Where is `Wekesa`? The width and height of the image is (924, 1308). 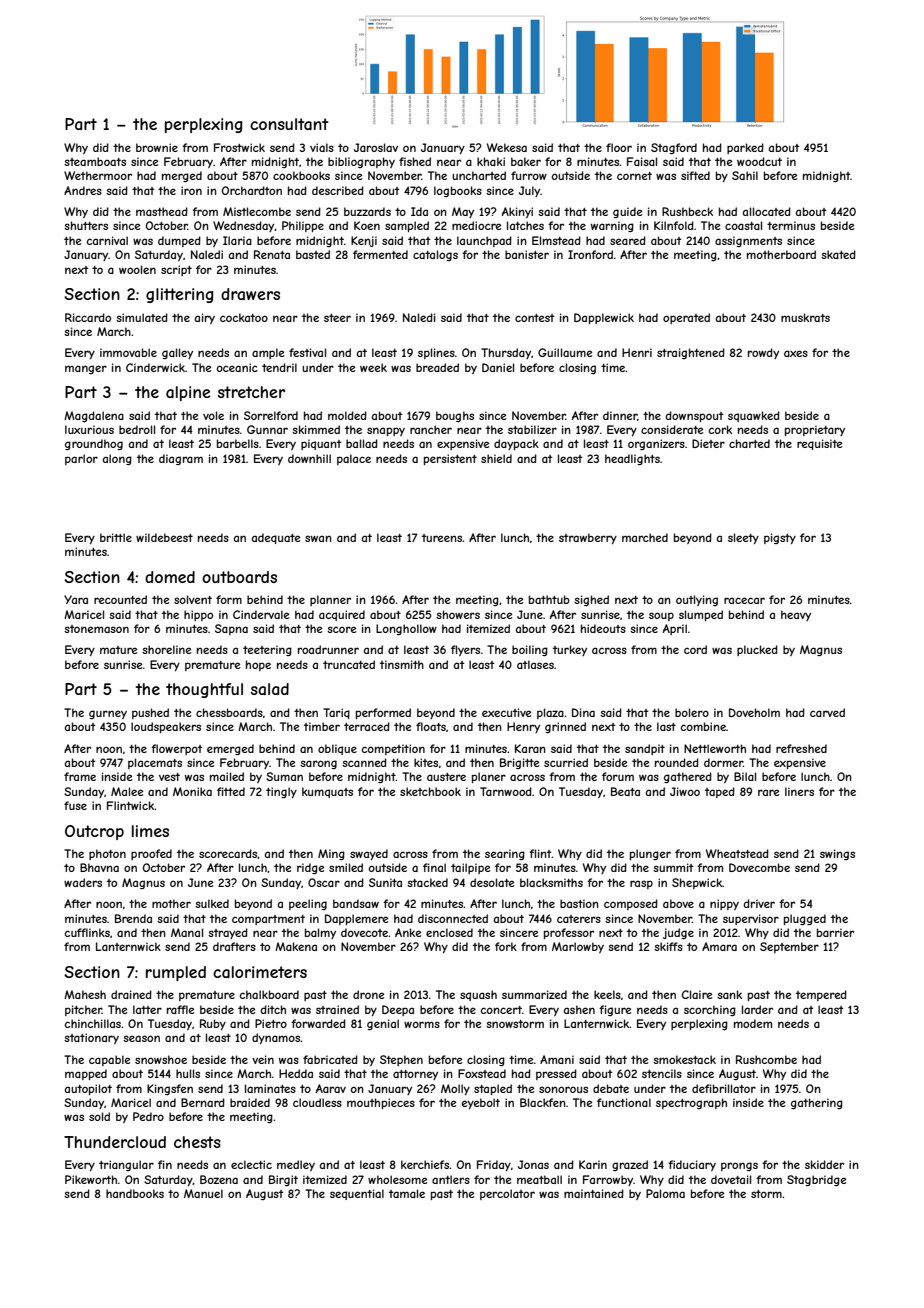
Wekesa is located at coordinates (507, 147).
